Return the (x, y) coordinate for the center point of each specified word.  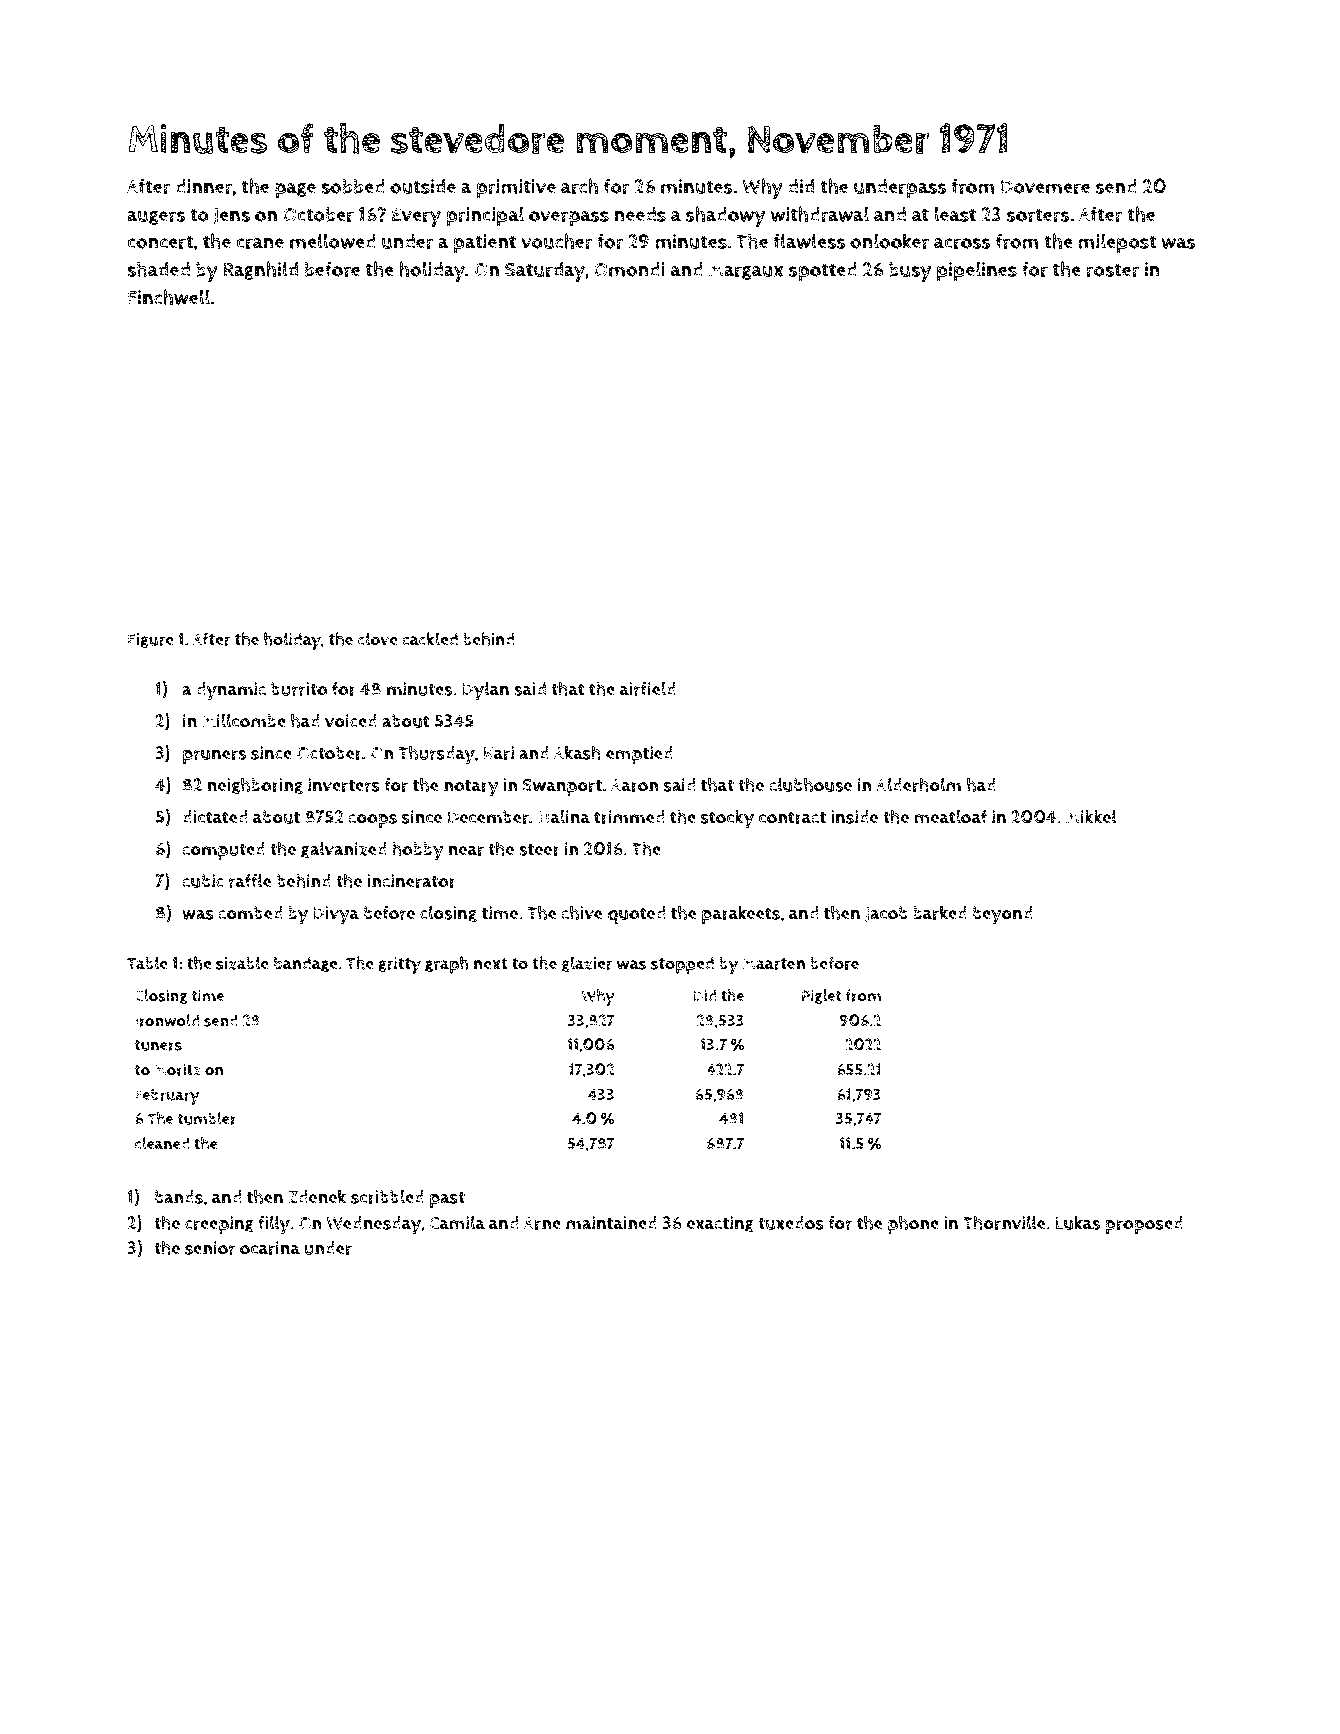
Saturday (545, 272)
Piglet (822, 996)
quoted (637, 915)
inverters (344, 785)
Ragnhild (260, 270)
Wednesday (373, 1225)
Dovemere (1045, 187)
